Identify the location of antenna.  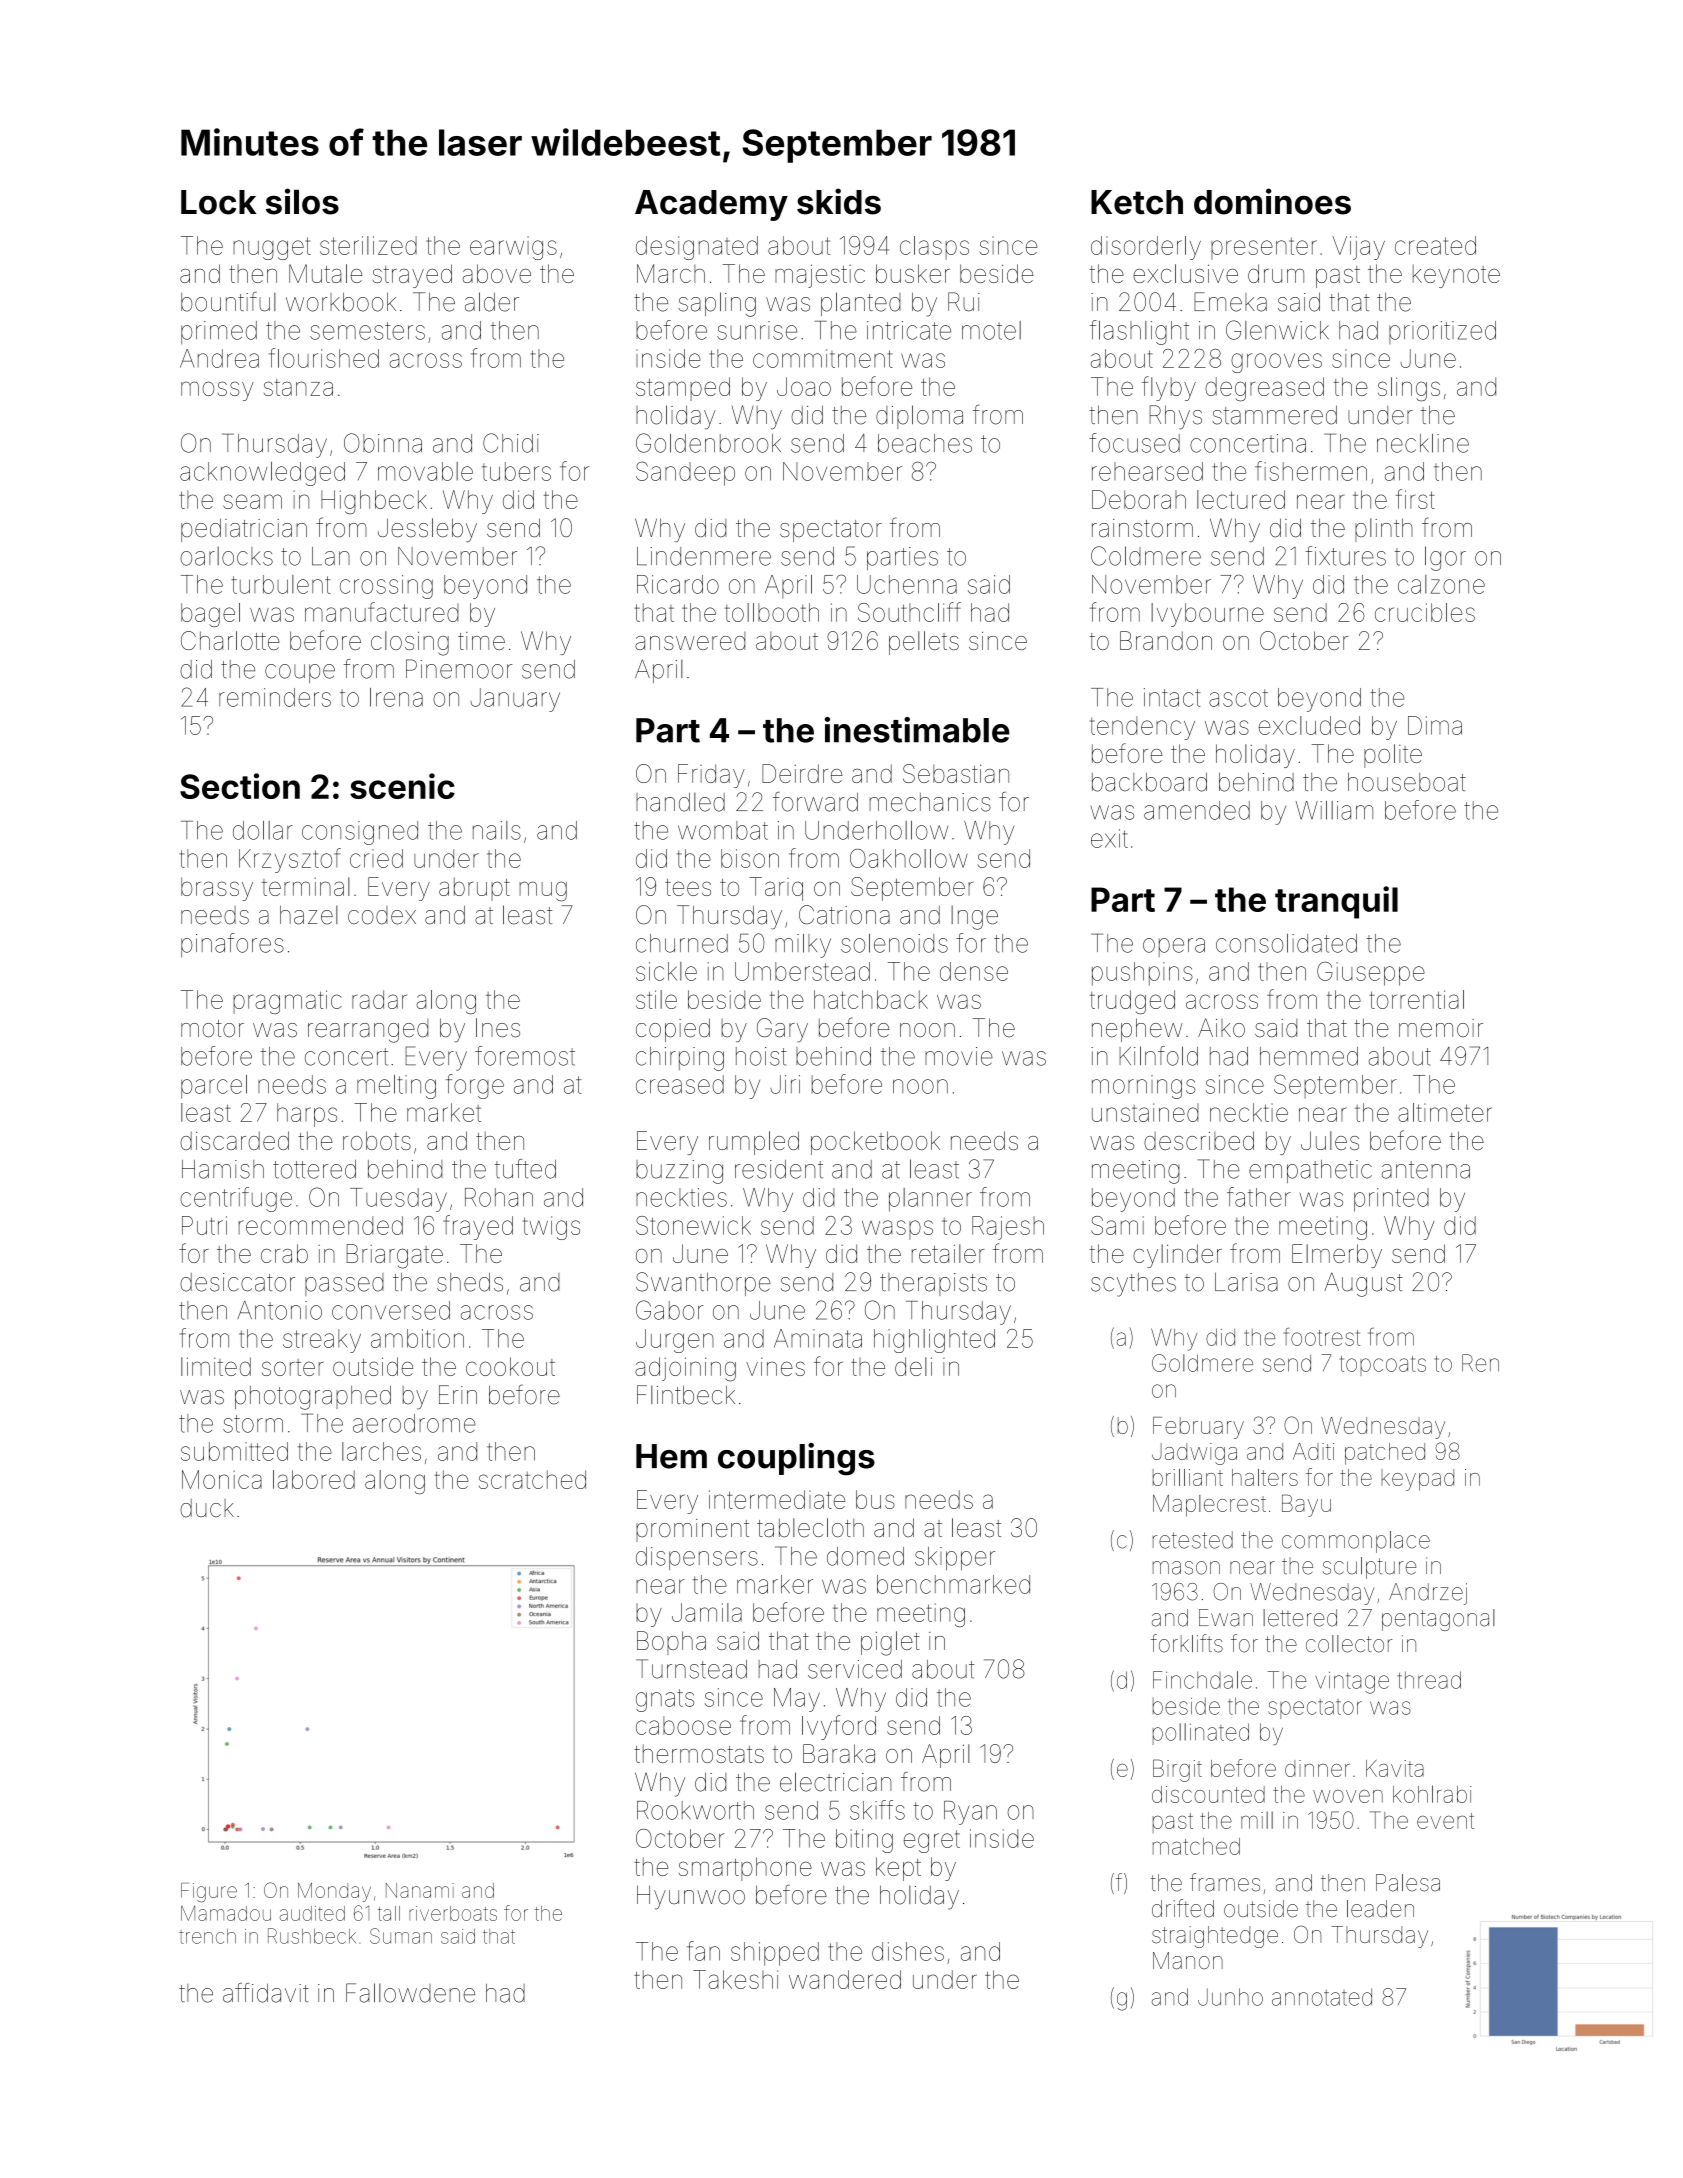
(1426, 1170).
